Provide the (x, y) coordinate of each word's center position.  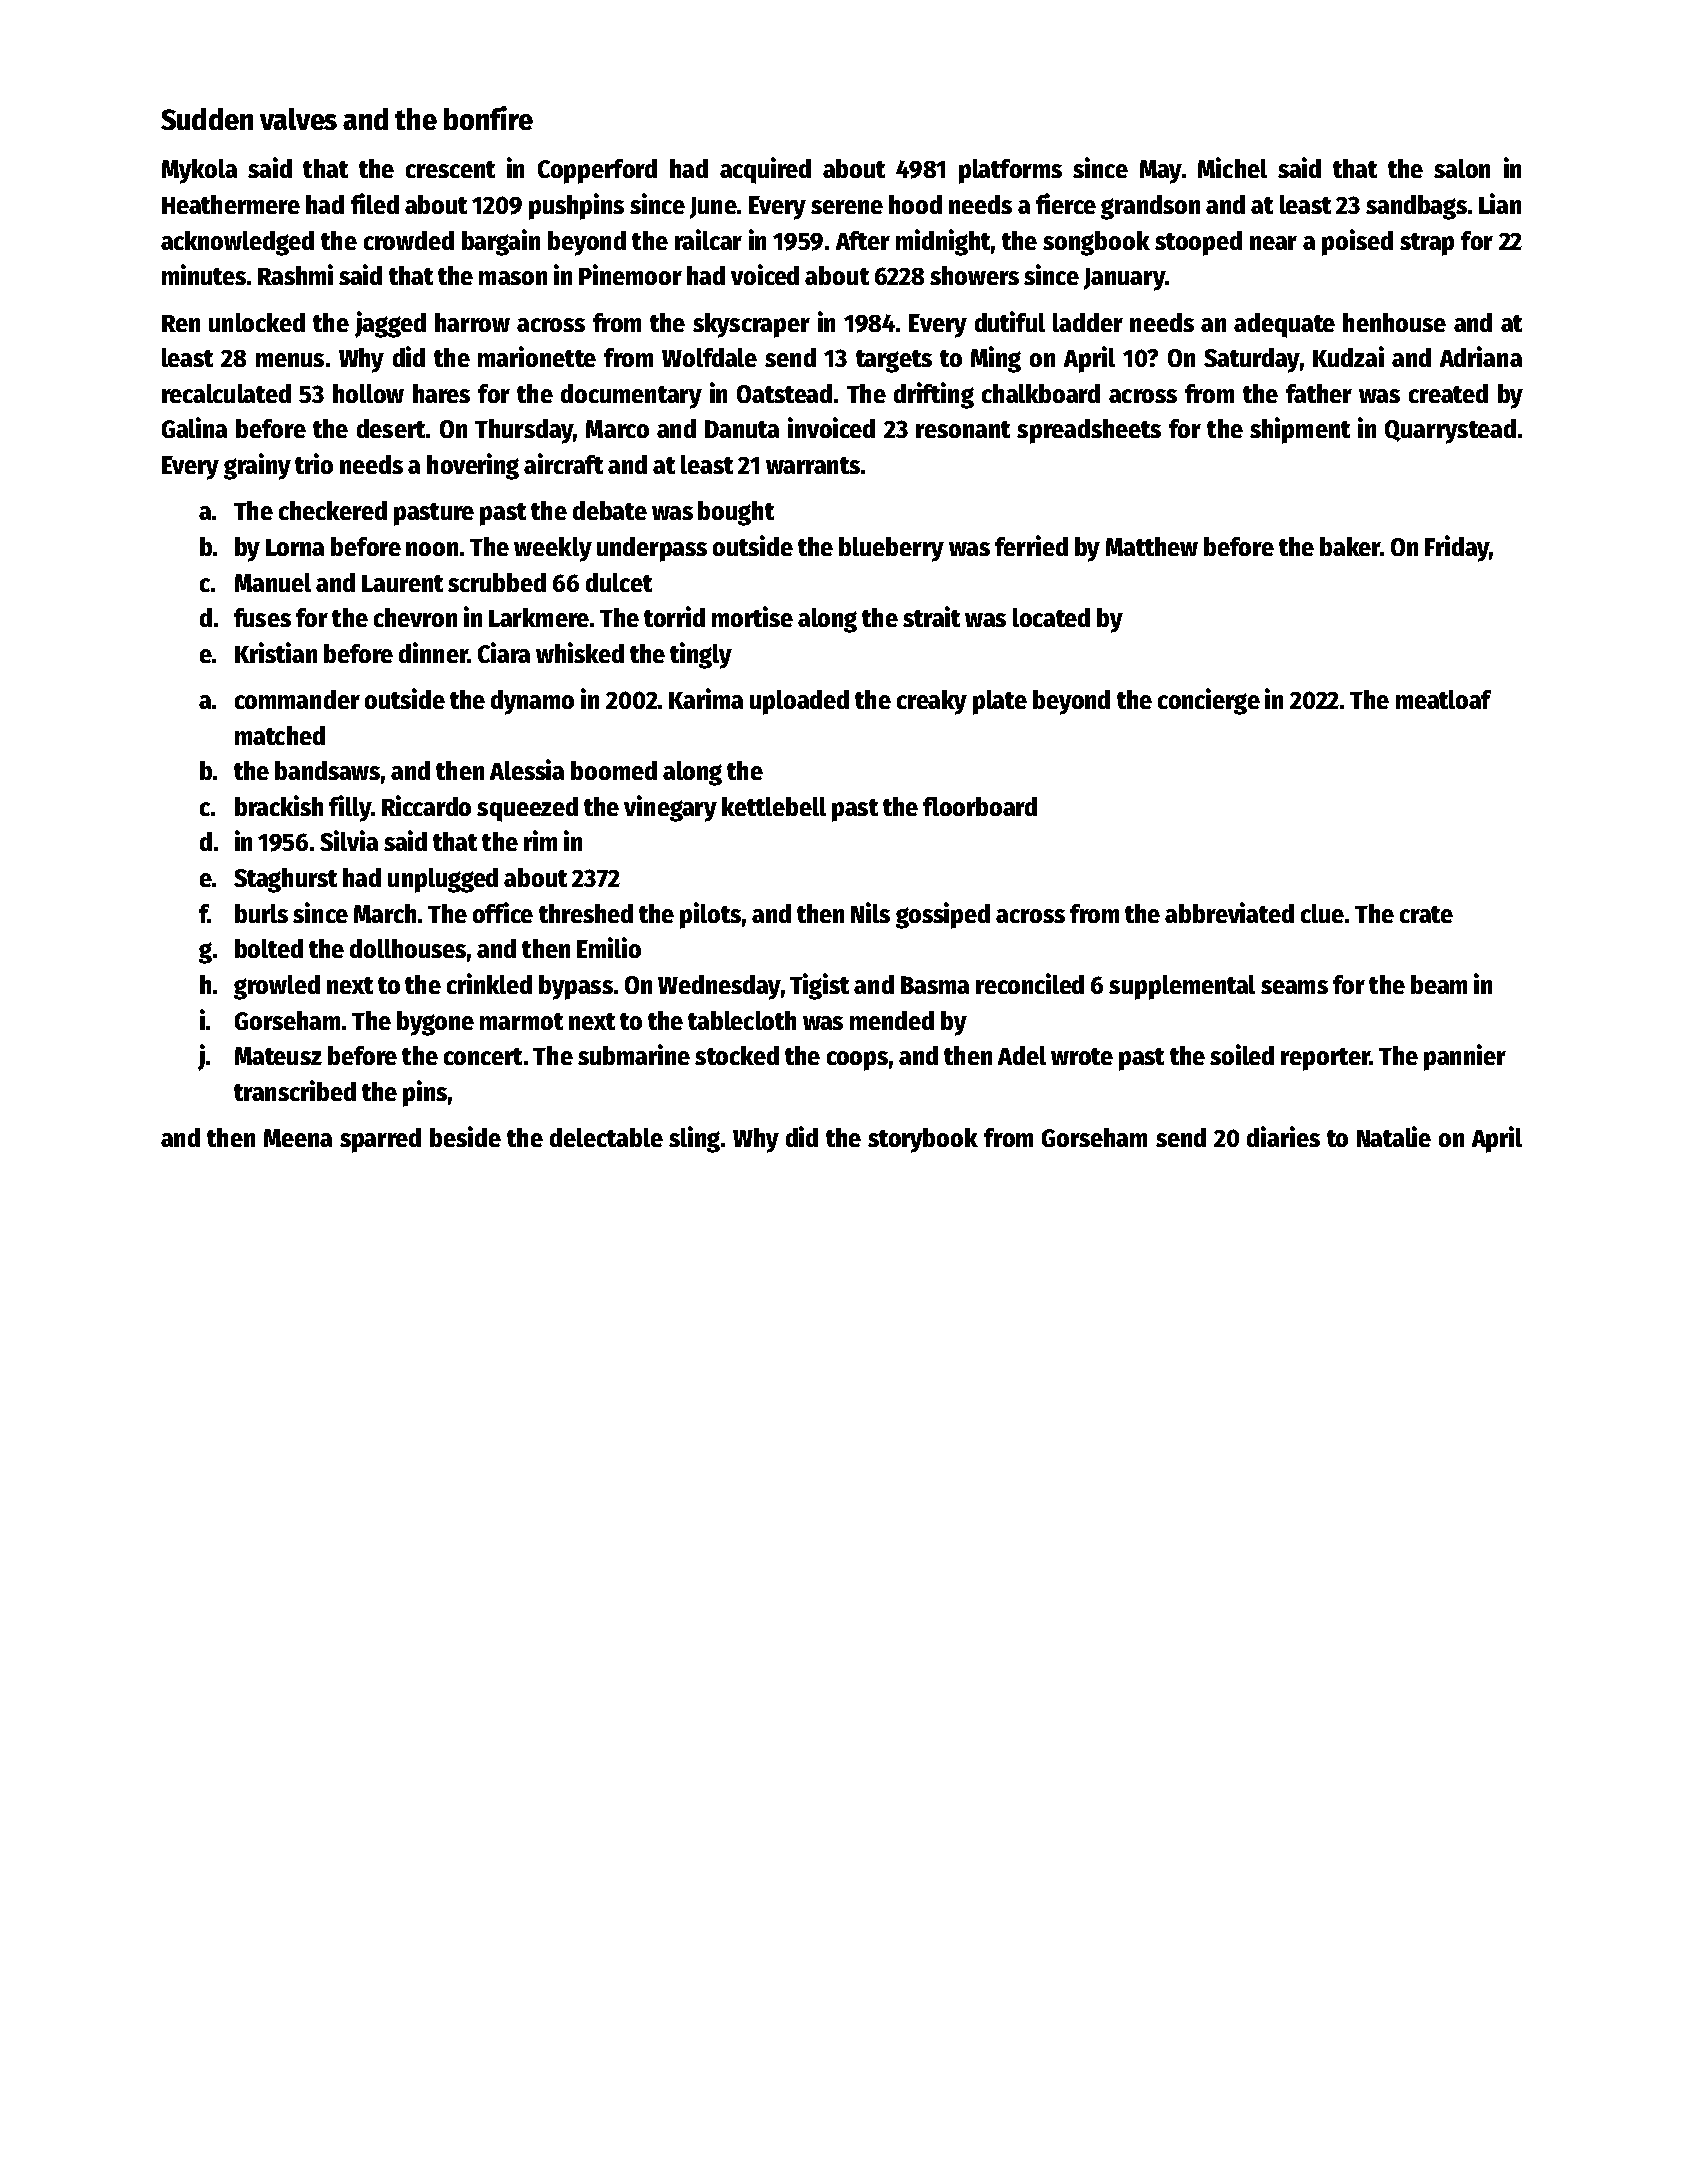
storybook (923, 1140)
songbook (1096, 243)
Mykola (199, 171)
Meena (298, 1138)
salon (1462, 168)
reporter (1325, 1059)
